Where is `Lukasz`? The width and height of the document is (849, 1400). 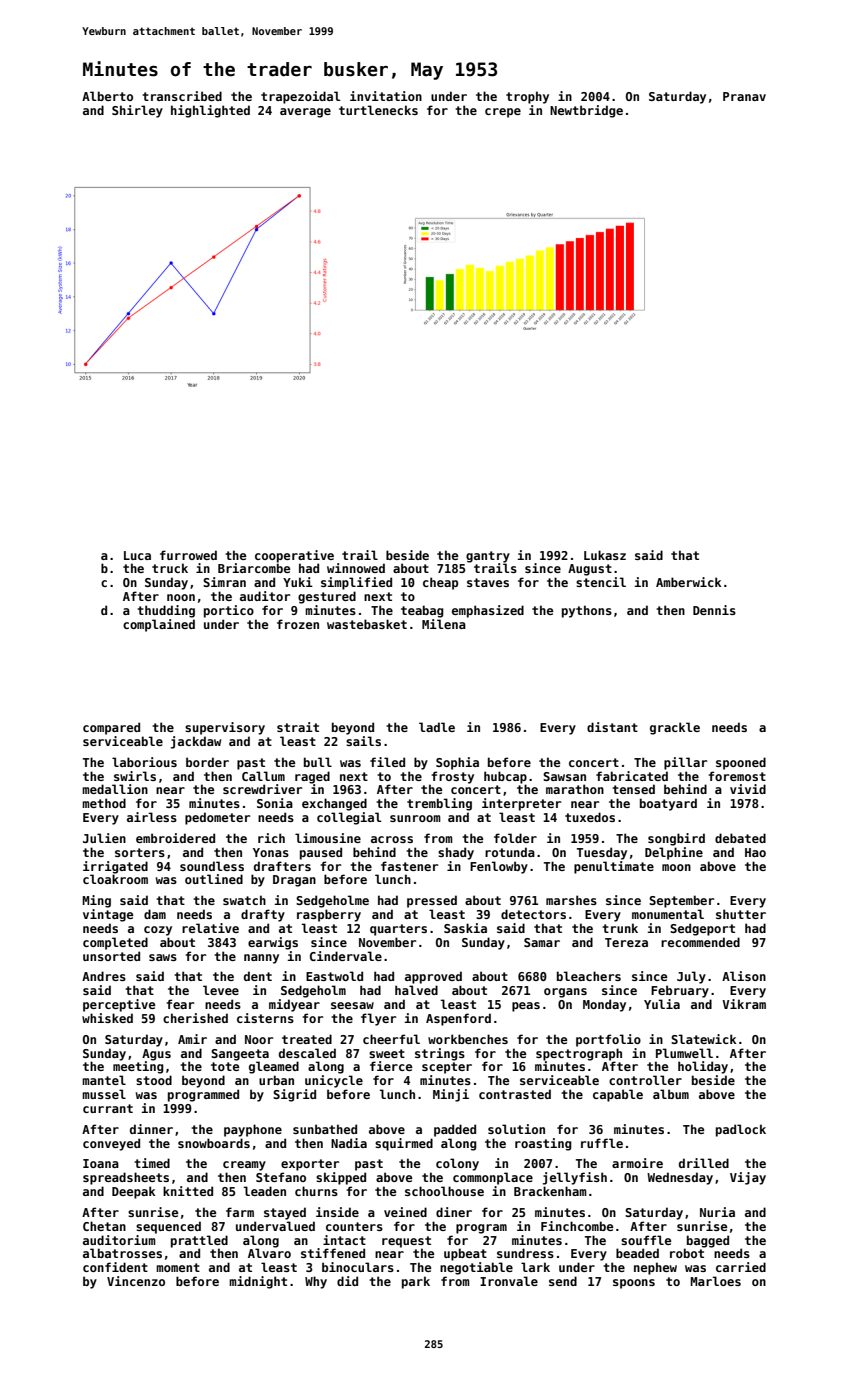 Lukasz is located at coordinates (605, 555).
